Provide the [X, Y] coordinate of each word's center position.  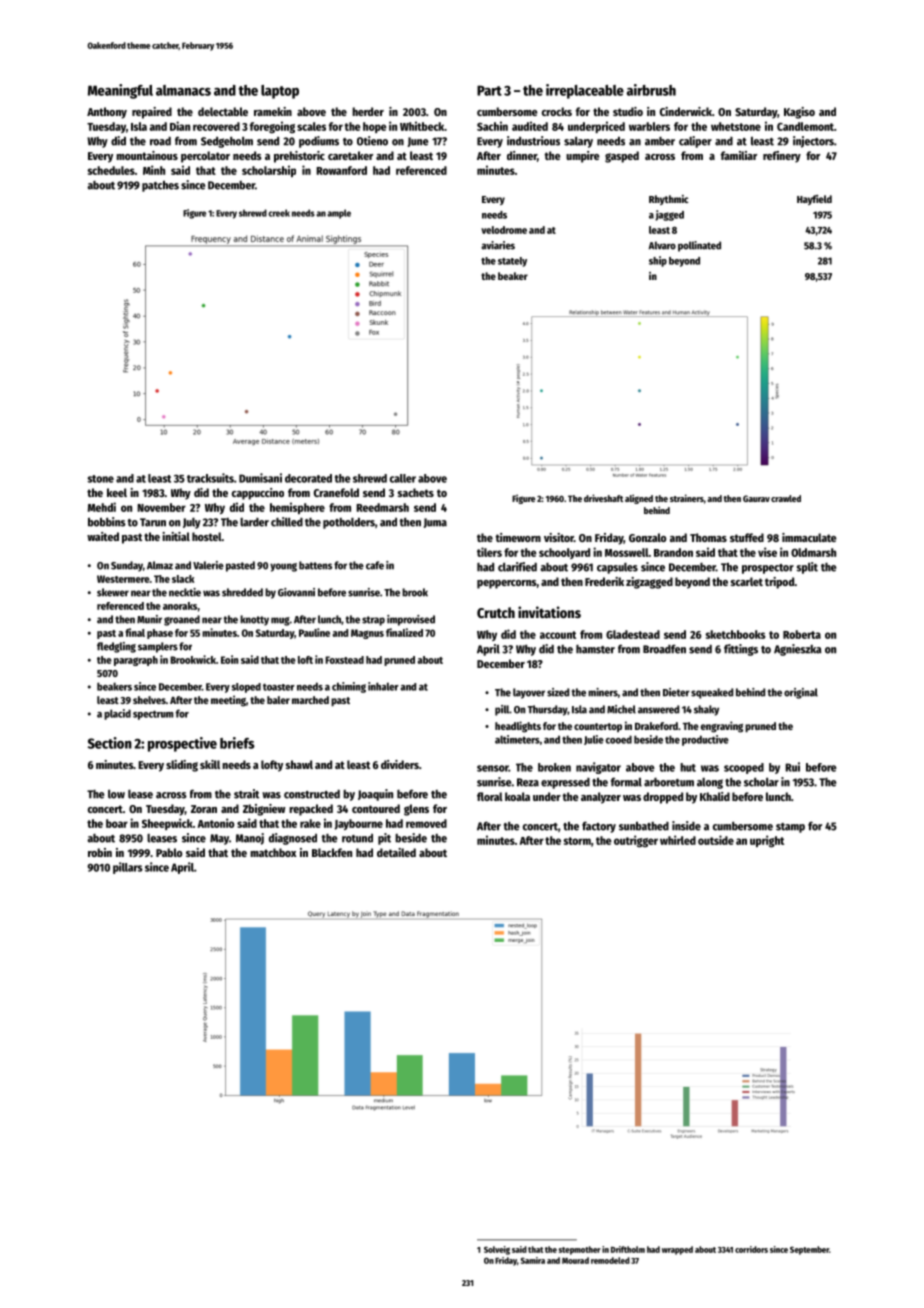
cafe [375, 565]
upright [767, 841]
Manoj [250, 839]
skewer [113, 592]
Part [489, 90]
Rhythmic [668, 200]
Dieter [676, 692]
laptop [280, 92]
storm [577, 841]
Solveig [497, 1250]
